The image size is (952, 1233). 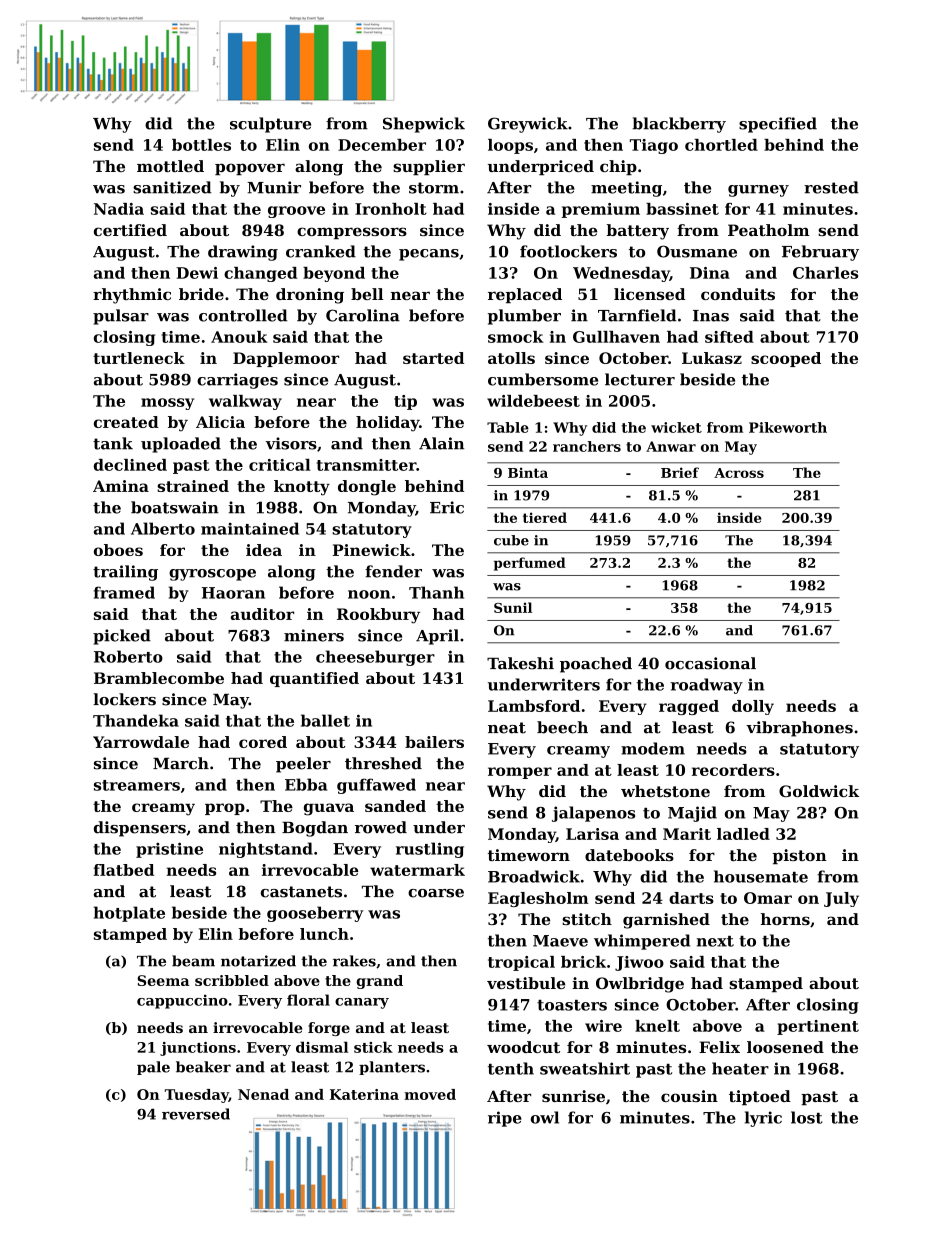 What do you see at coordinates (819, 791) in the screenshot?
I see `Goldwick` at bounding box center [819, 791].
